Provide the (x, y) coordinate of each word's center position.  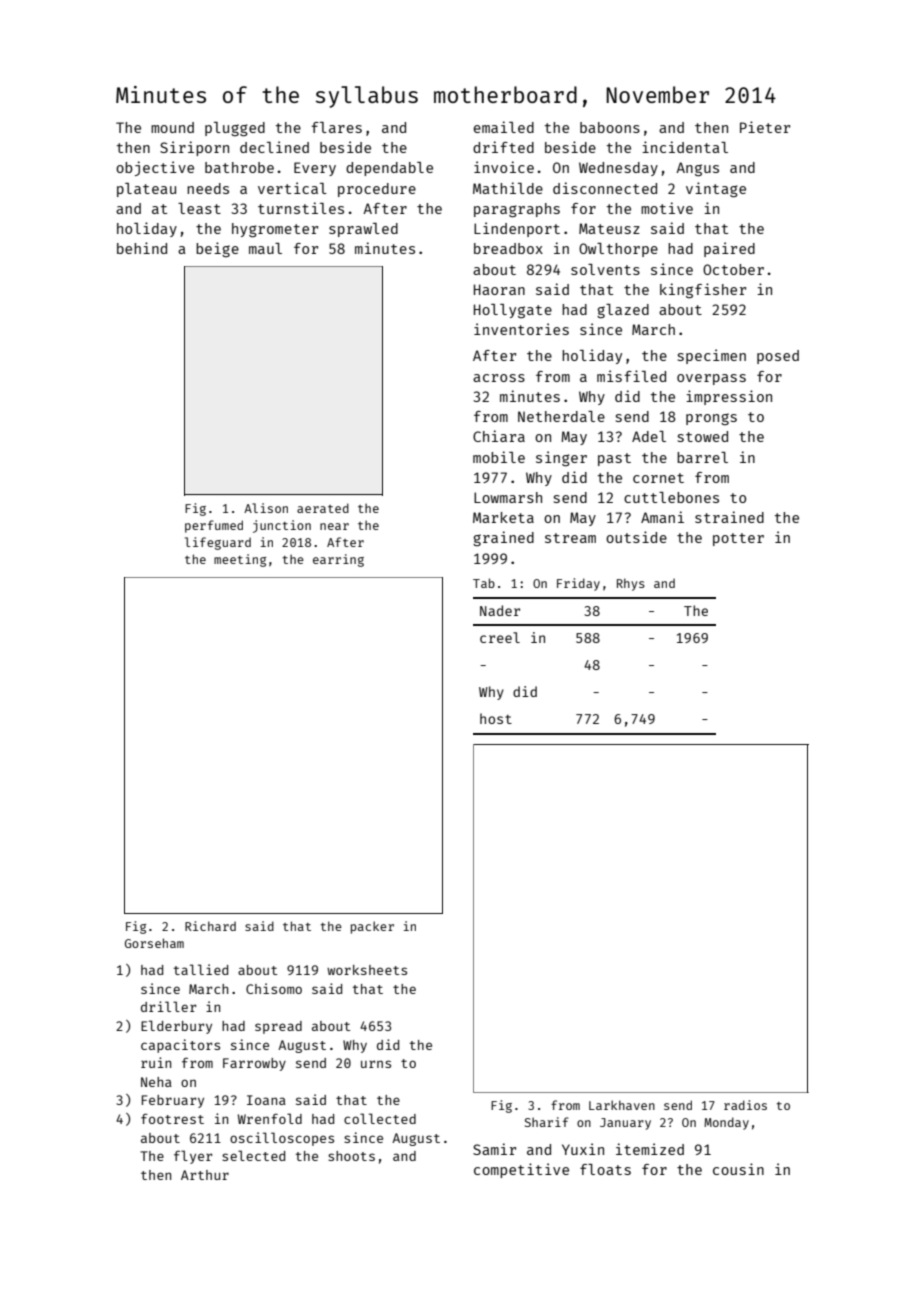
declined (274, 147)
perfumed (214, 526)
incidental (685, 147)
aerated (323, 508)
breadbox (508, 248)
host (496, 718)
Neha (156, 1082)
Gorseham (154, 943)
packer (372, 927)
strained (729, 517)
